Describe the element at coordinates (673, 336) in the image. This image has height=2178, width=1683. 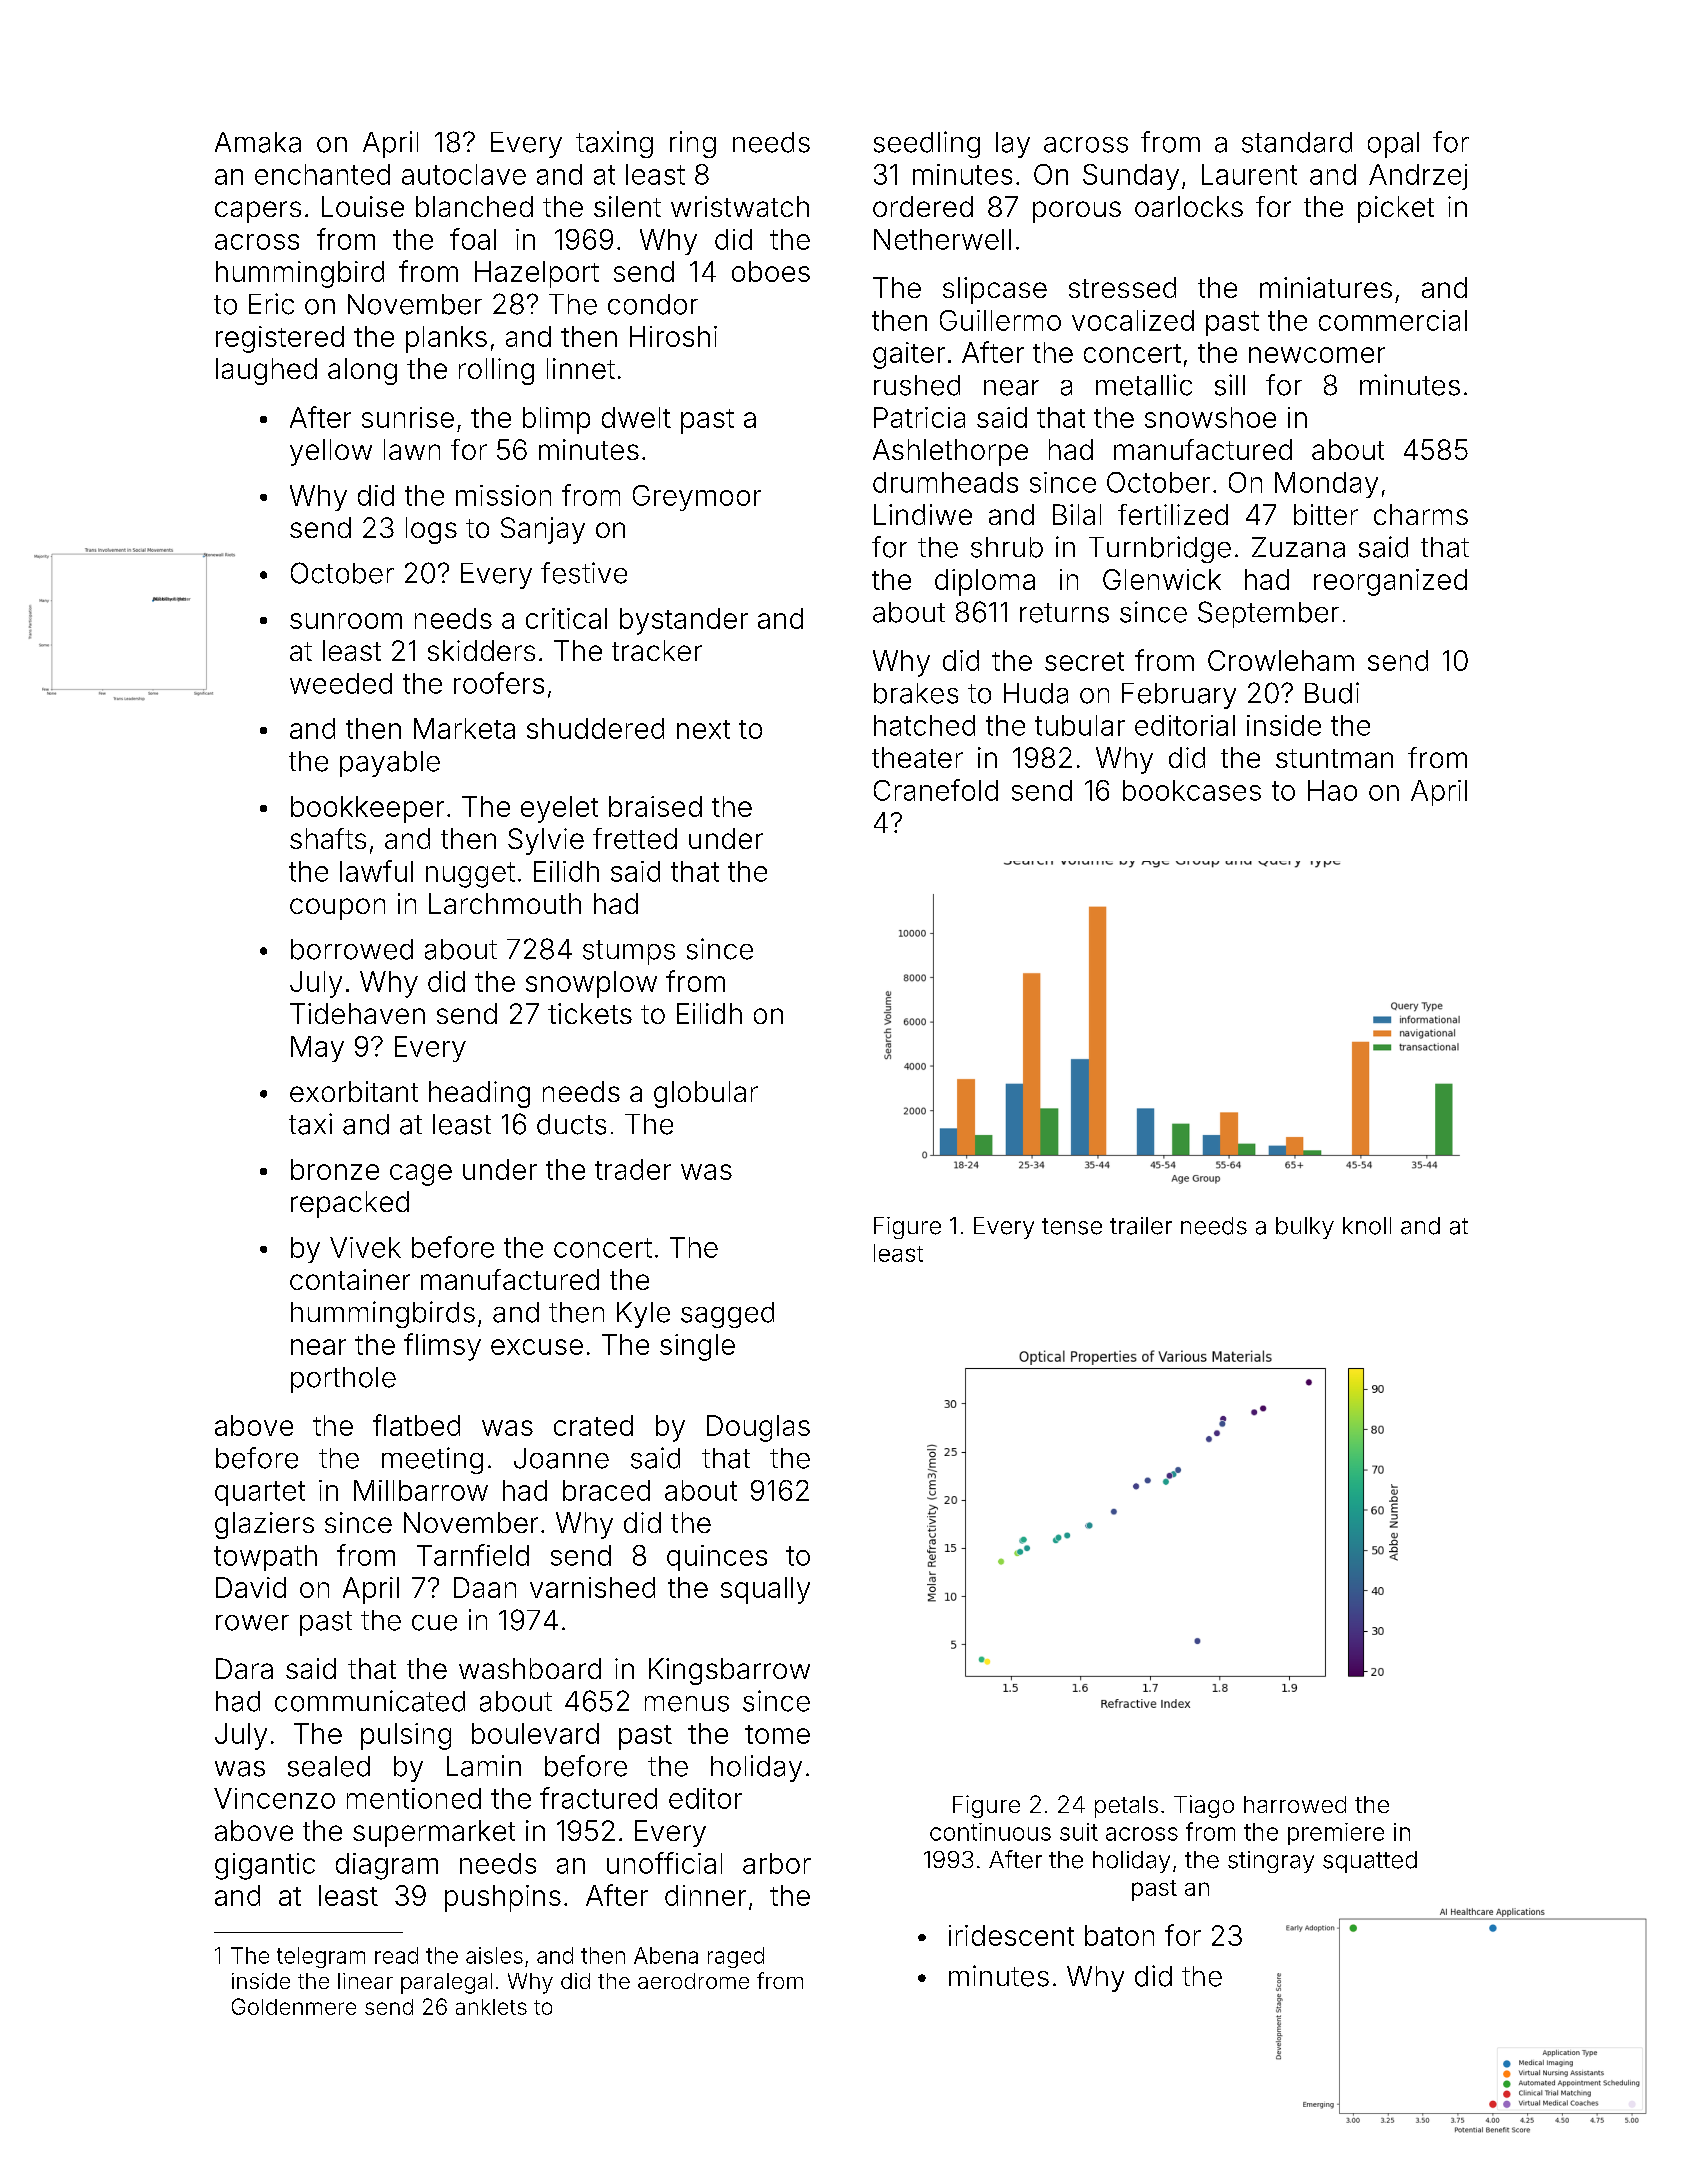
I see `Hiroshi` at that location.
